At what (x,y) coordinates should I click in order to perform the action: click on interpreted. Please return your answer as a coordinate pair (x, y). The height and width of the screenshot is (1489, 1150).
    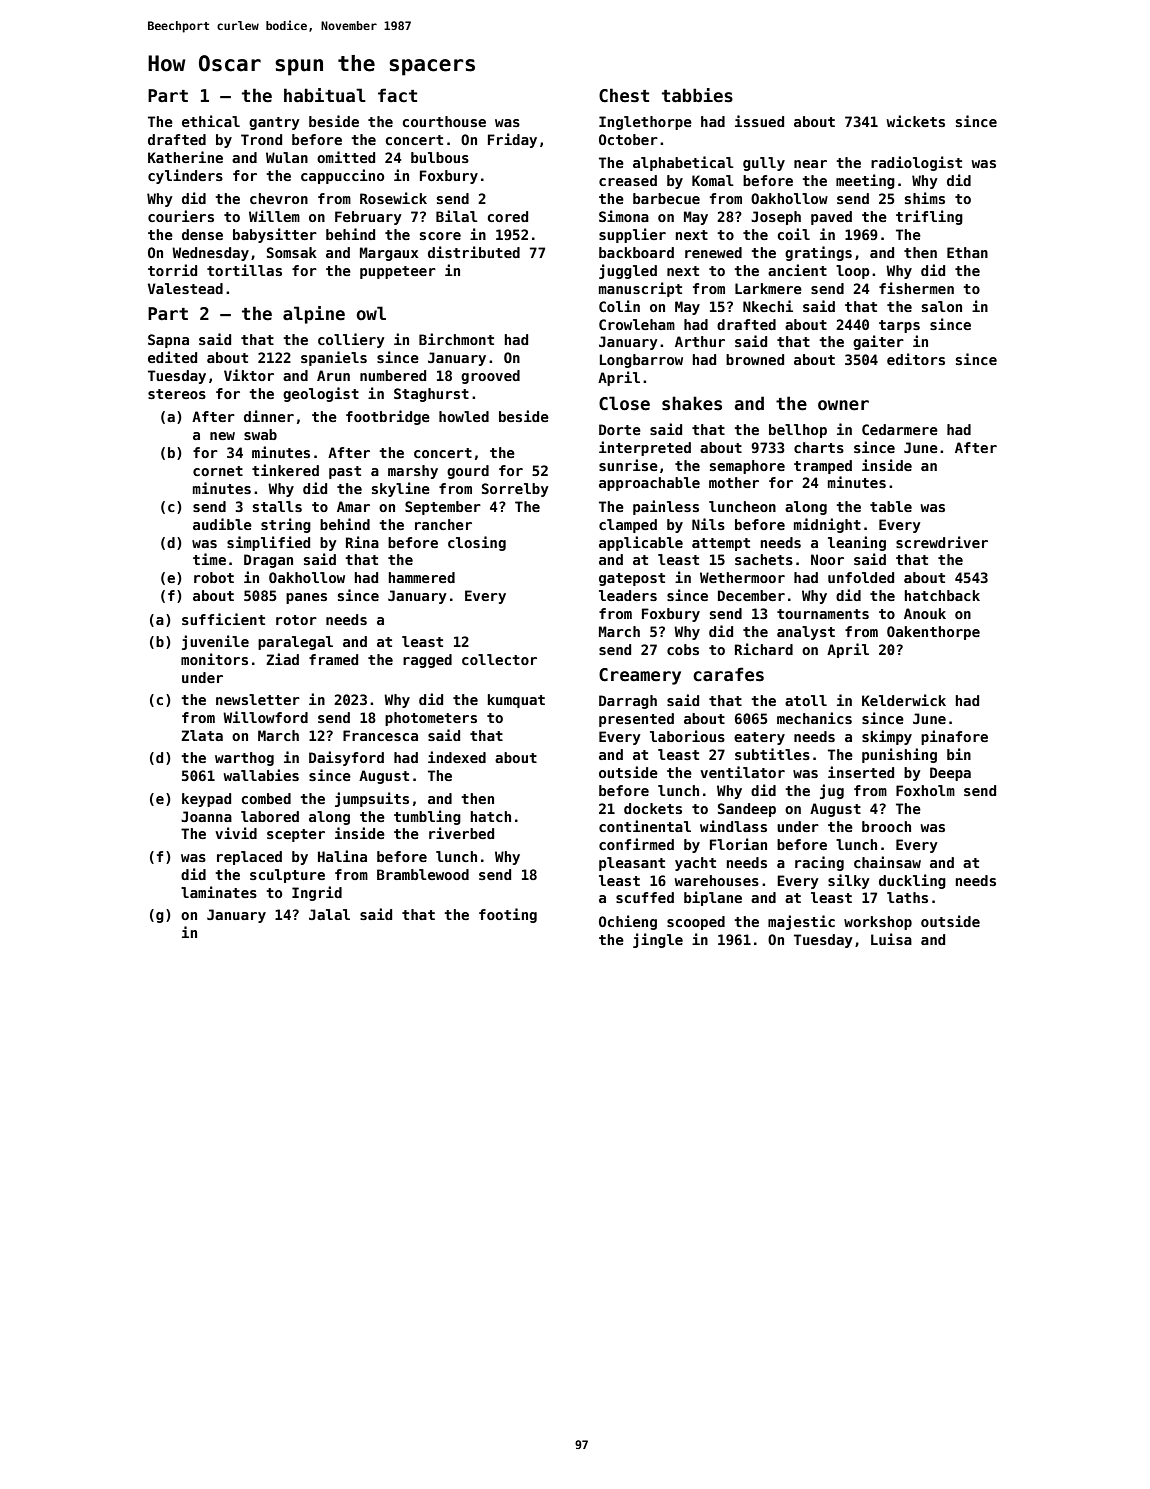
    Looking at the image, I should click on (645, 448).
